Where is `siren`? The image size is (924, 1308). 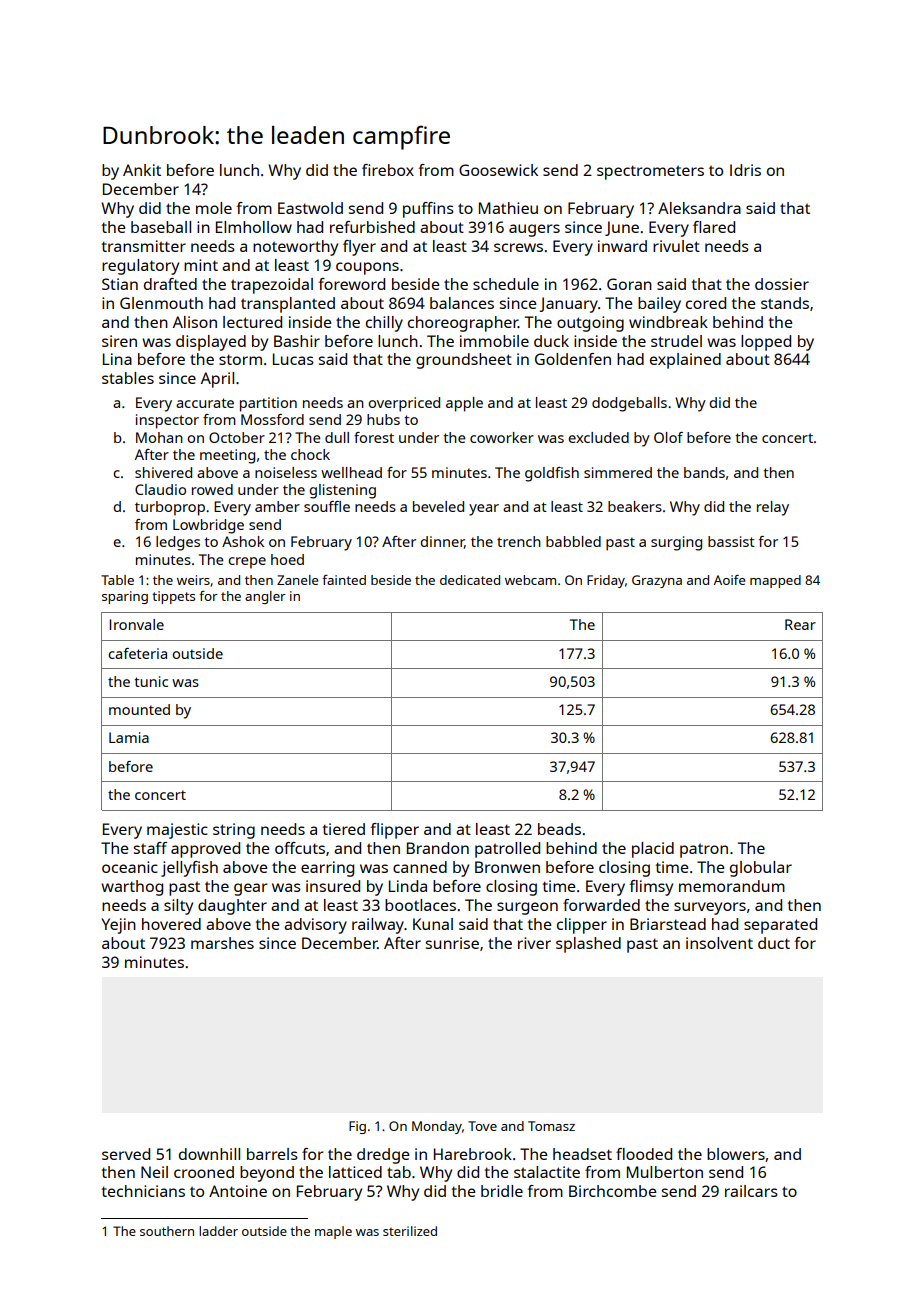 siren is located at coordinates (119, 341).
